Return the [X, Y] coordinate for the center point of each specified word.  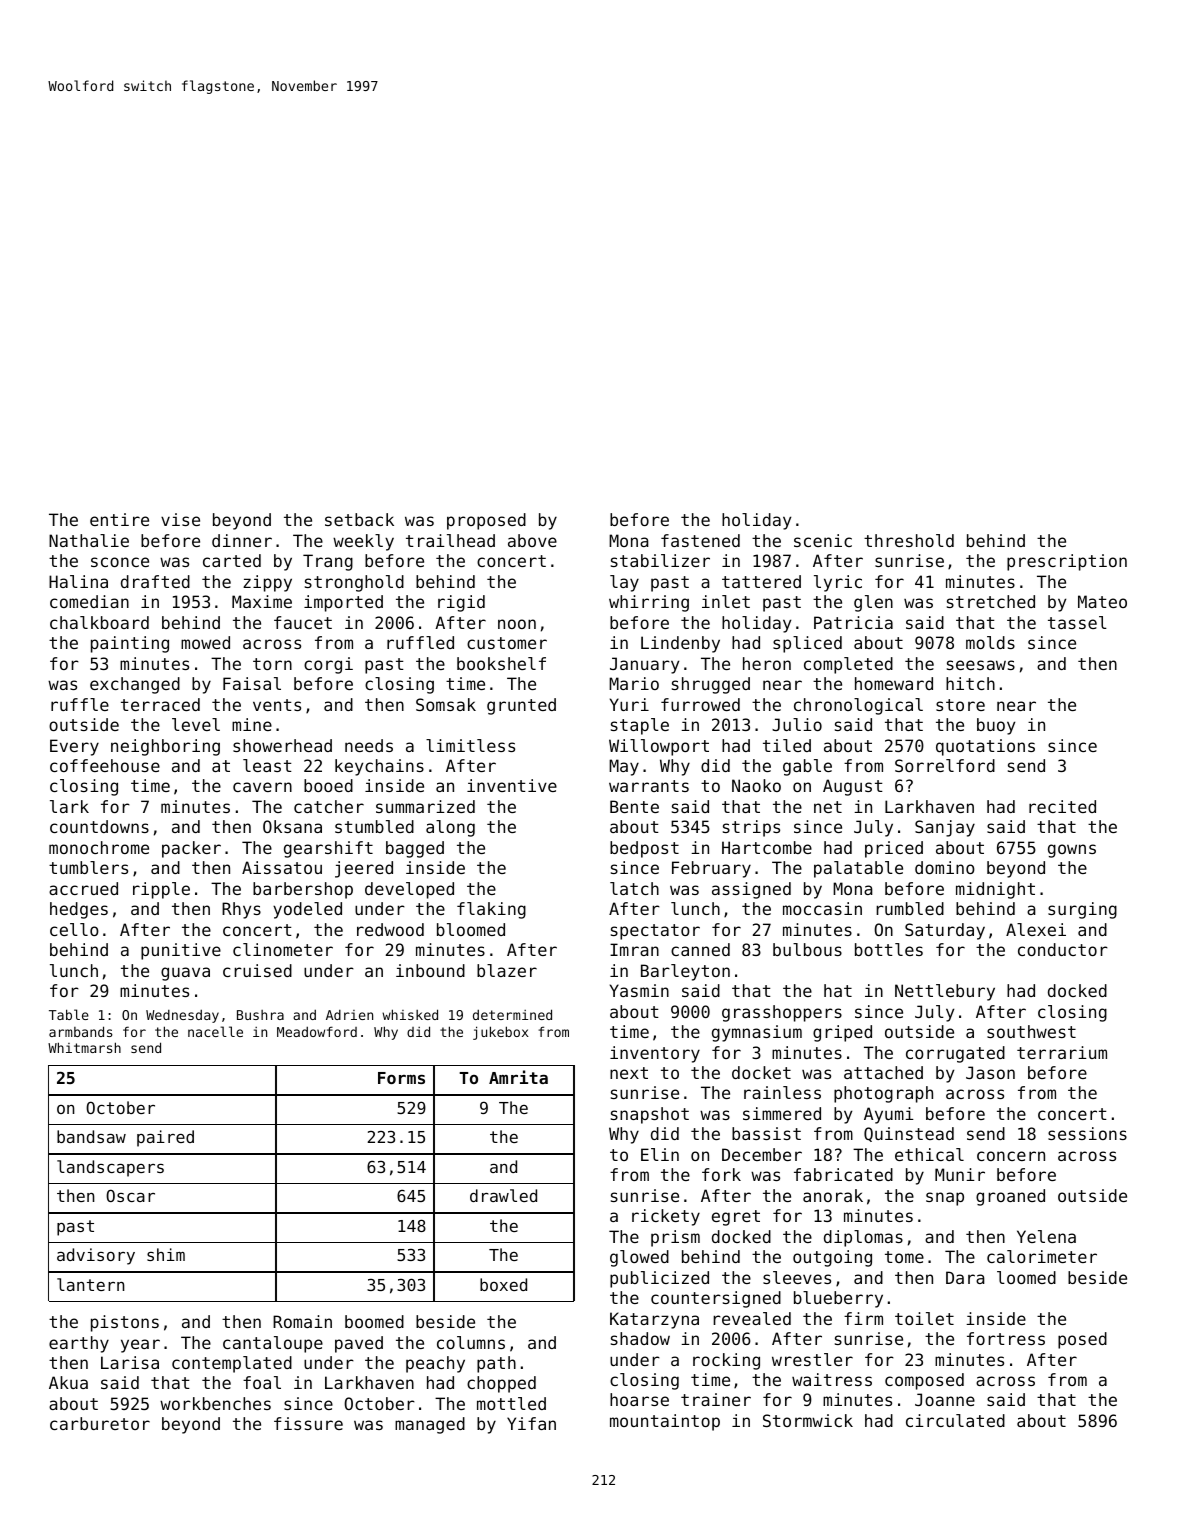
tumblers [88, 867]
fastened [700, 540]
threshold [909, 540]
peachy [435, 1364]
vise [180, 519]
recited [1062, 806]
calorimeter [1042, 1256]
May [624, 767]
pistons [125, 1323]
